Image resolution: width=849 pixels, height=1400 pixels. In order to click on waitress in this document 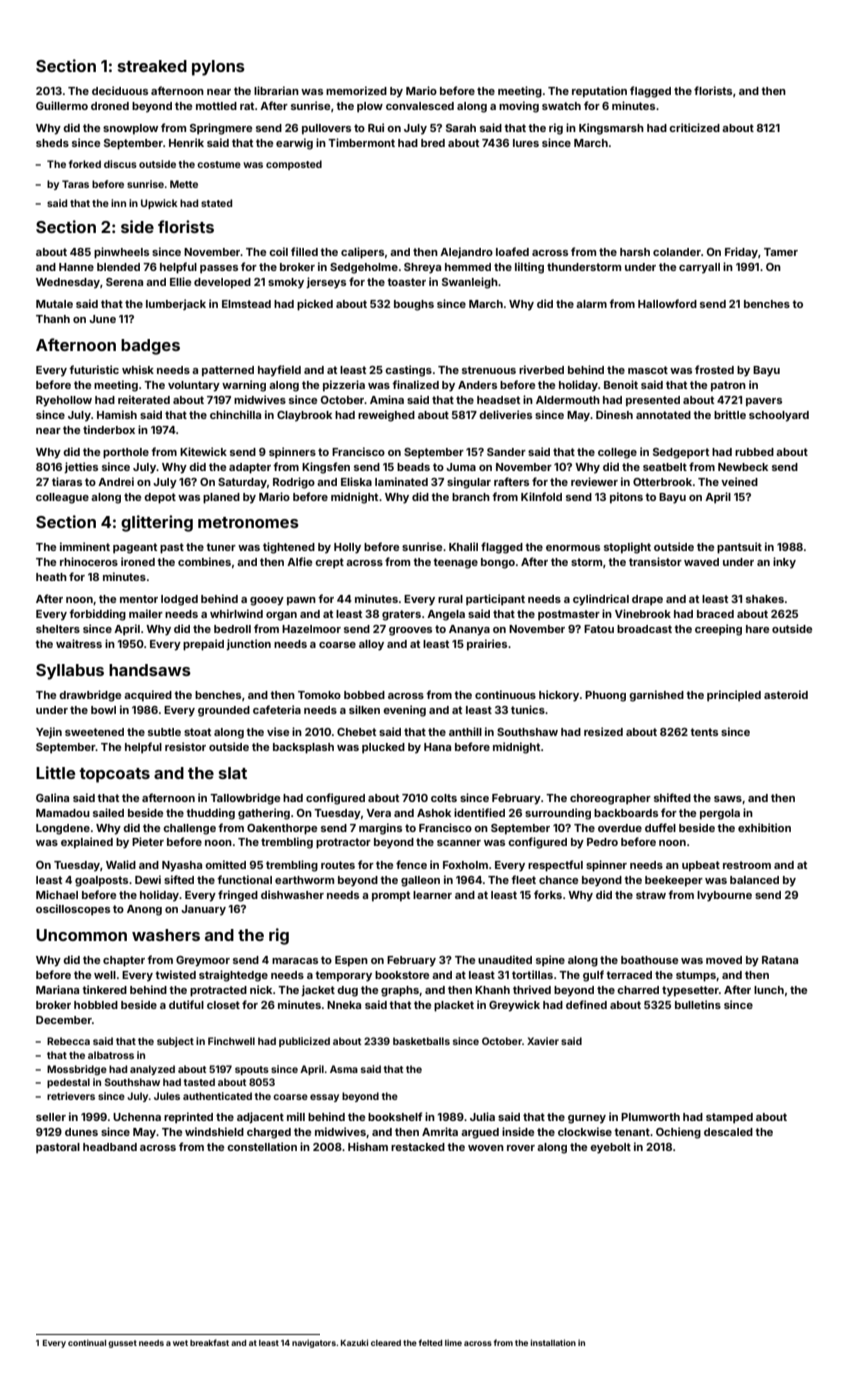, I will do `click(79, 643)`.
